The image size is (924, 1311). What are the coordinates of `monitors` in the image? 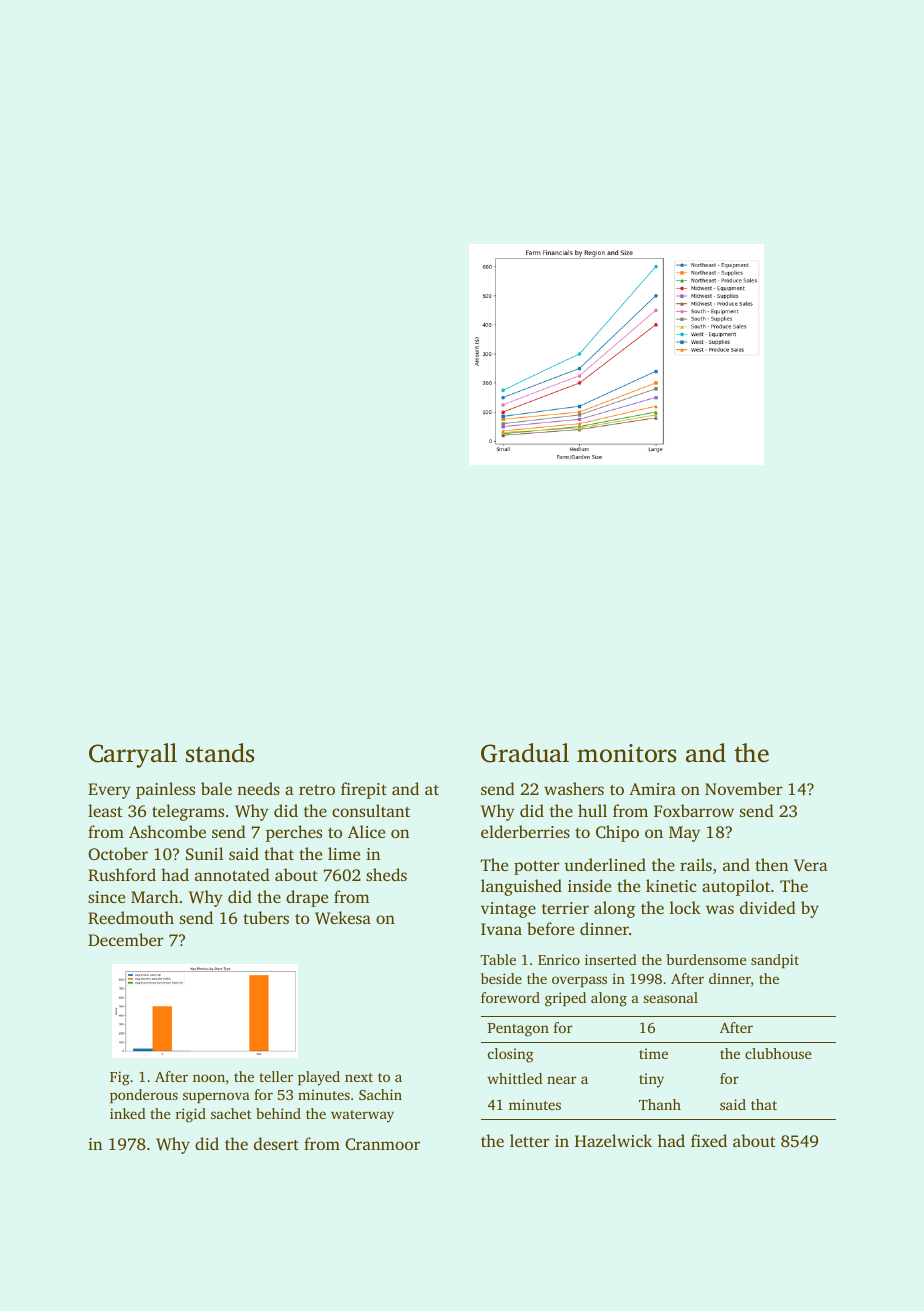 It's located at (626, 753).
